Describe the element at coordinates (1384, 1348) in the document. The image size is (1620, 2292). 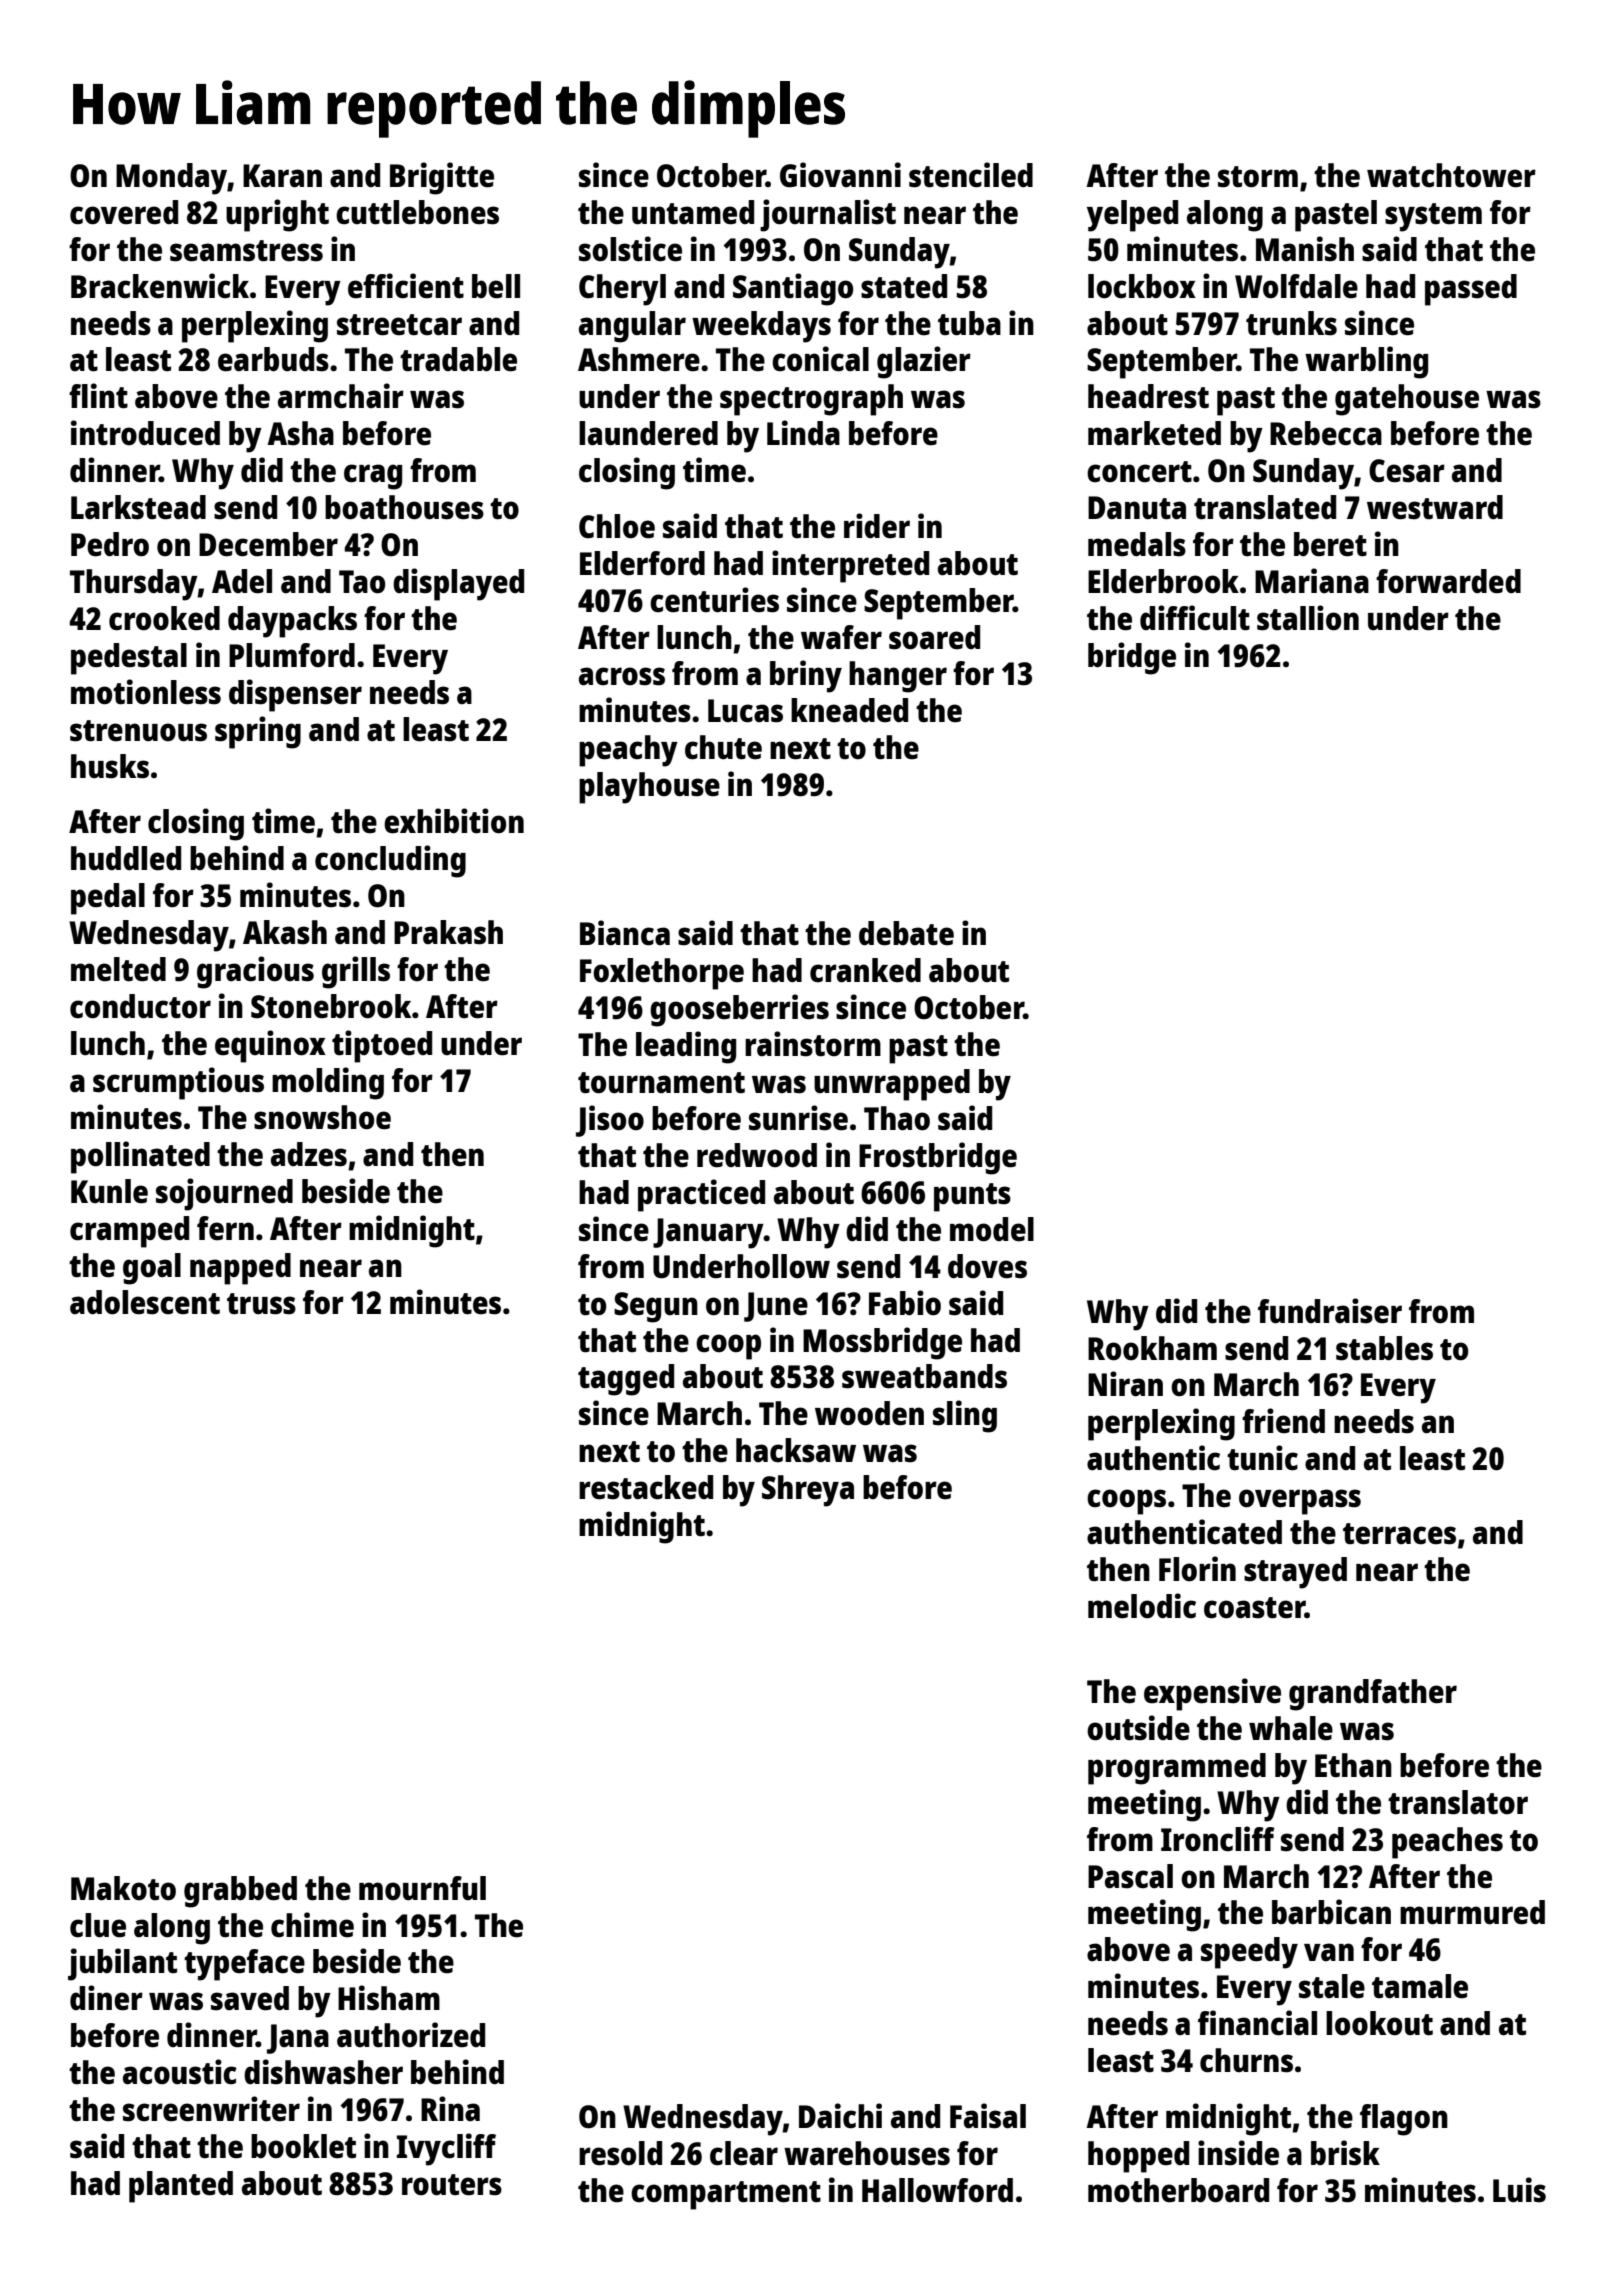
I see `stables` at that location.
